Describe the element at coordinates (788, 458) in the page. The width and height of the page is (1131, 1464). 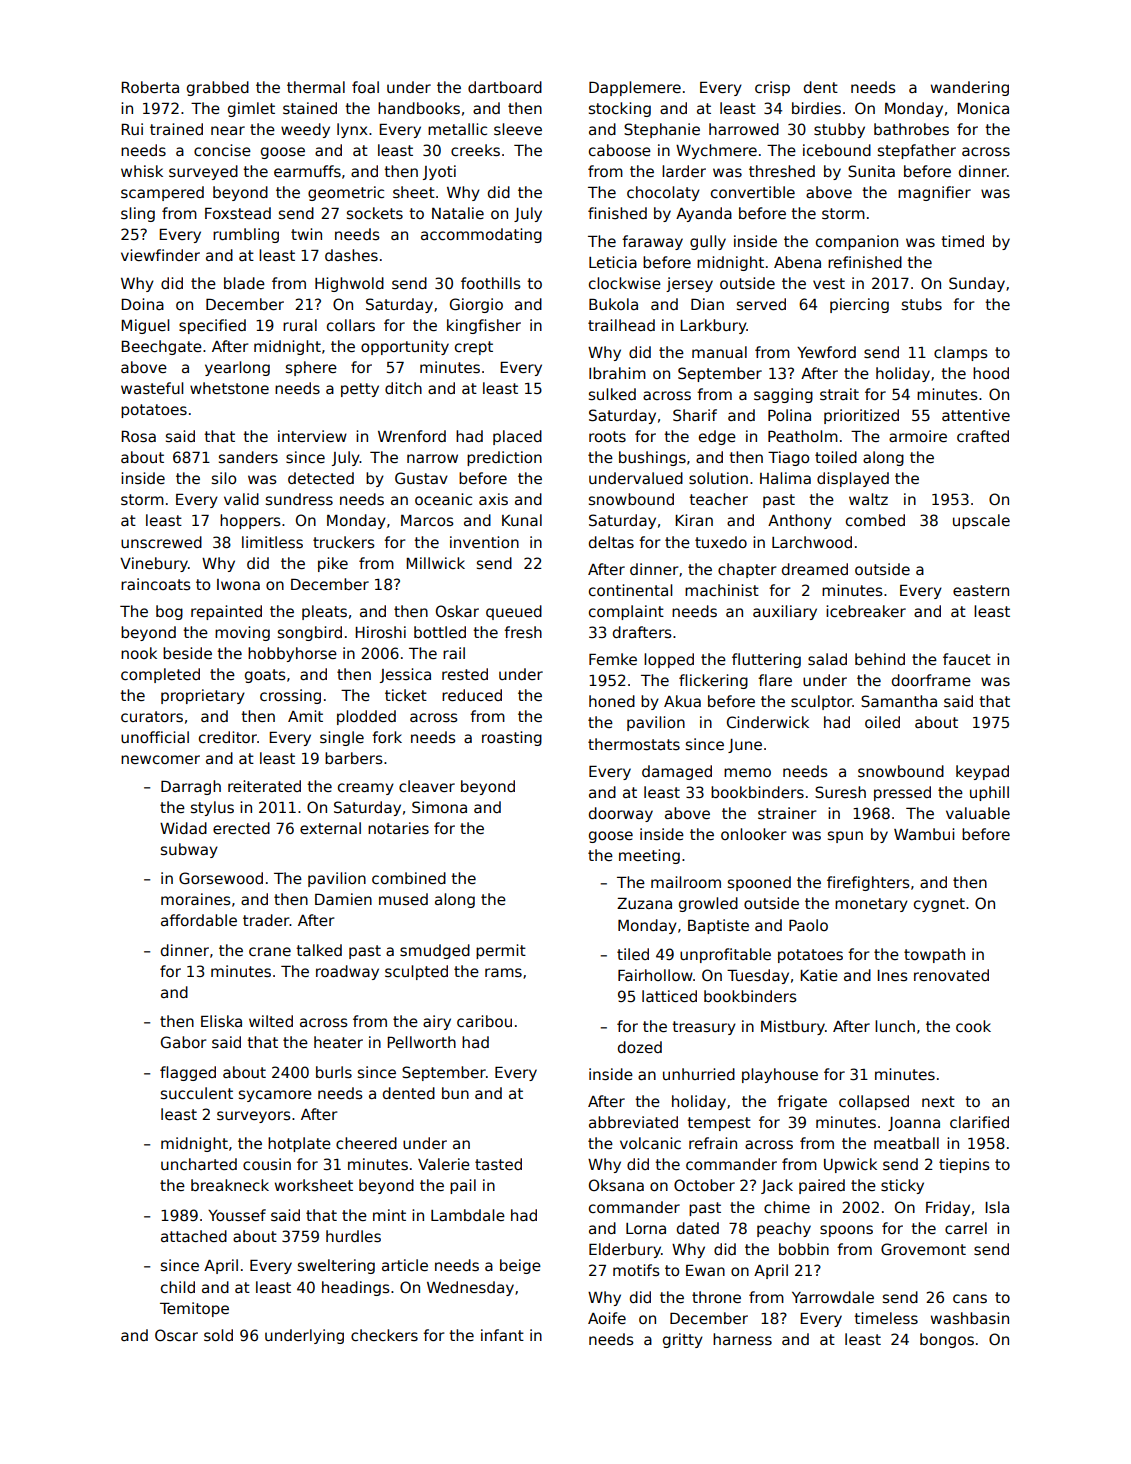
I see `Tiago` at that location.
